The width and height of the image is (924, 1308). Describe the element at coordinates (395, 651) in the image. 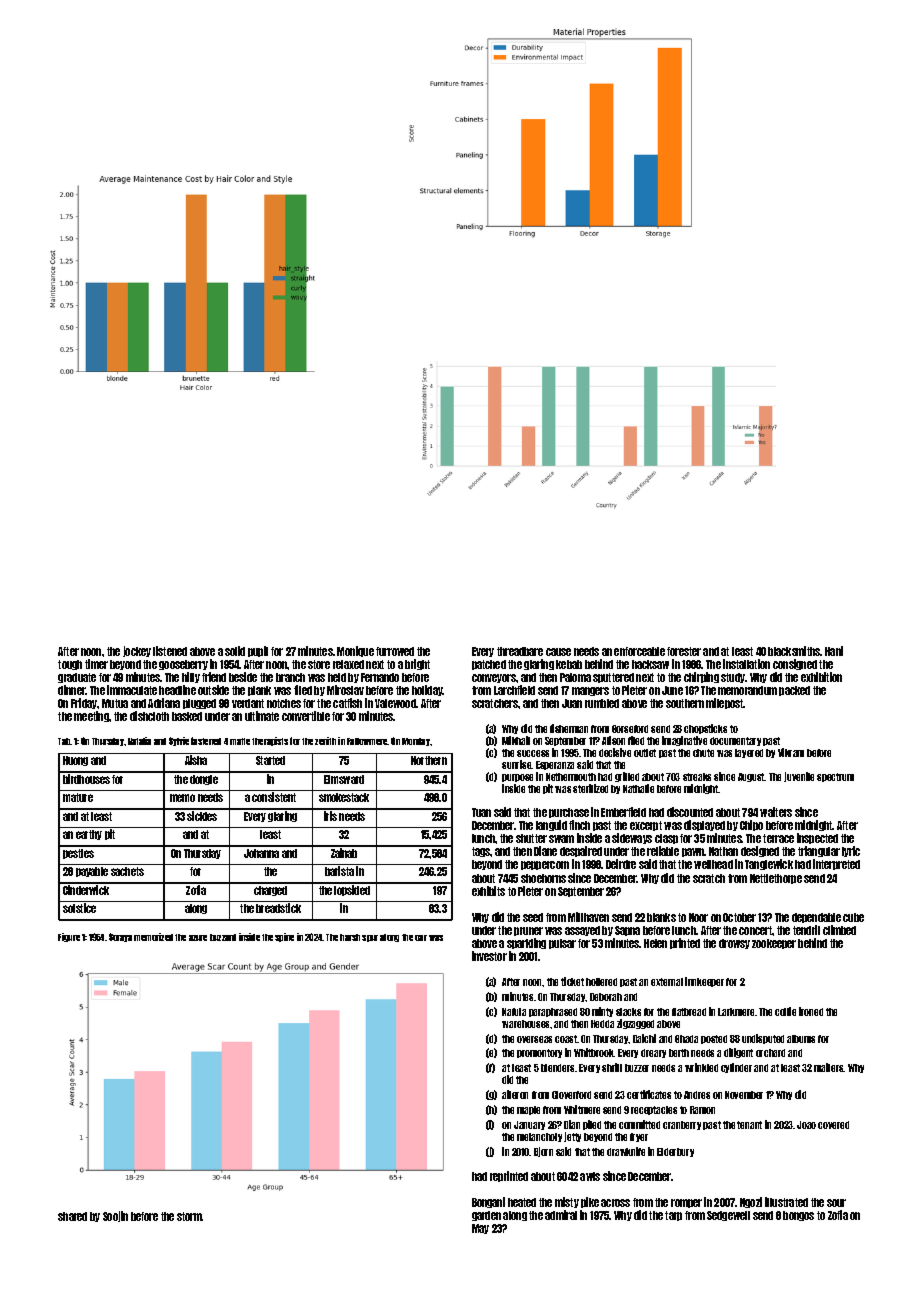

I see `furrowed` at that location.
